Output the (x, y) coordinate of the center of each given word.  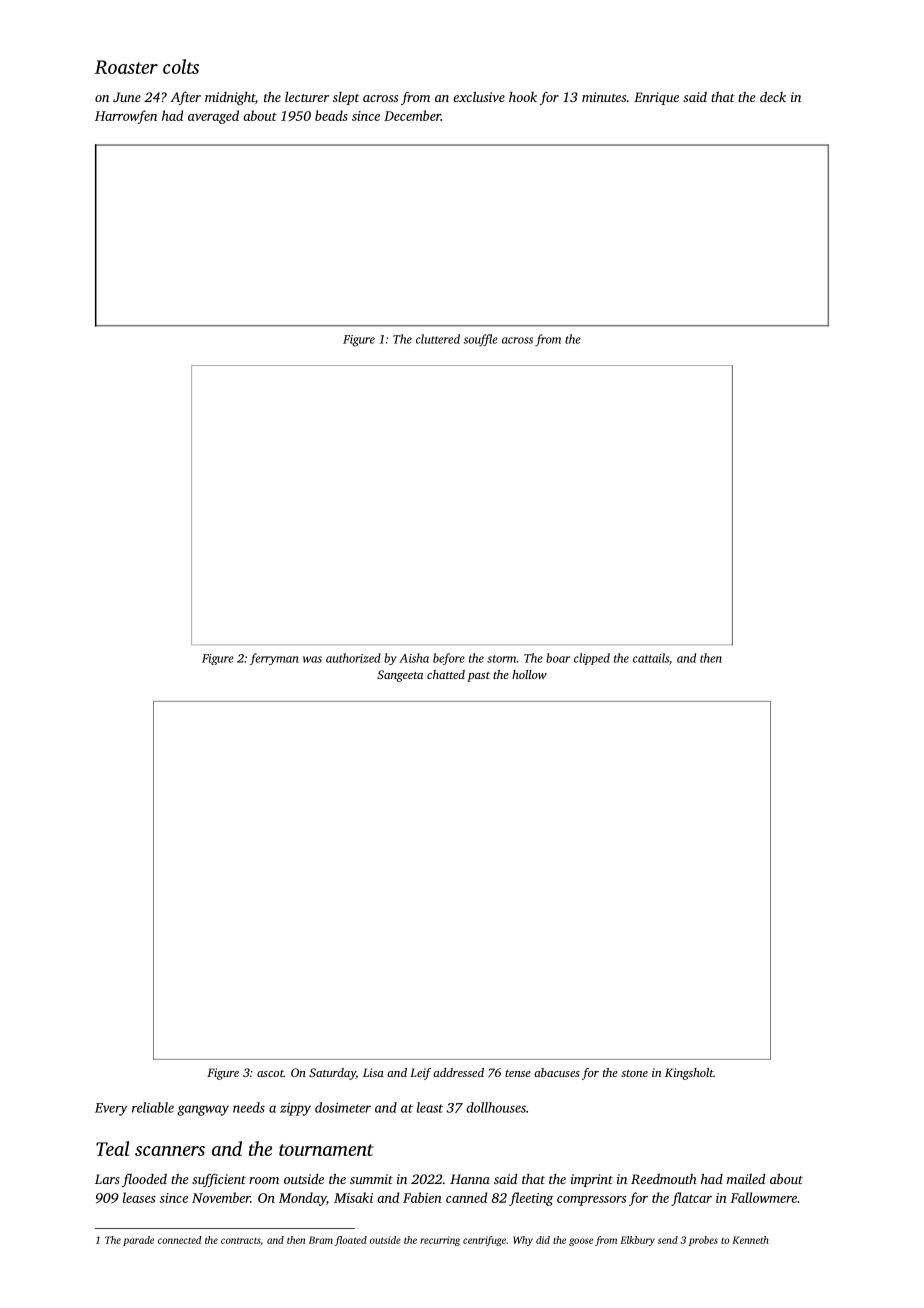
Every (111, 1109)
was (312, 659)
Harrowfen (126, 117)
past (478, 677)
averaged (213, 117)
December (412, 115)
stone (634, 1073)
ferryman (274, 659)
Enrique (656, 98)
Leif (420, 1074)
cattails (651, 658)
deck (773, 96)
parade (138, 1241)
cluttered (438, 339)
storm (501, 659)
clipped (592, 659)
